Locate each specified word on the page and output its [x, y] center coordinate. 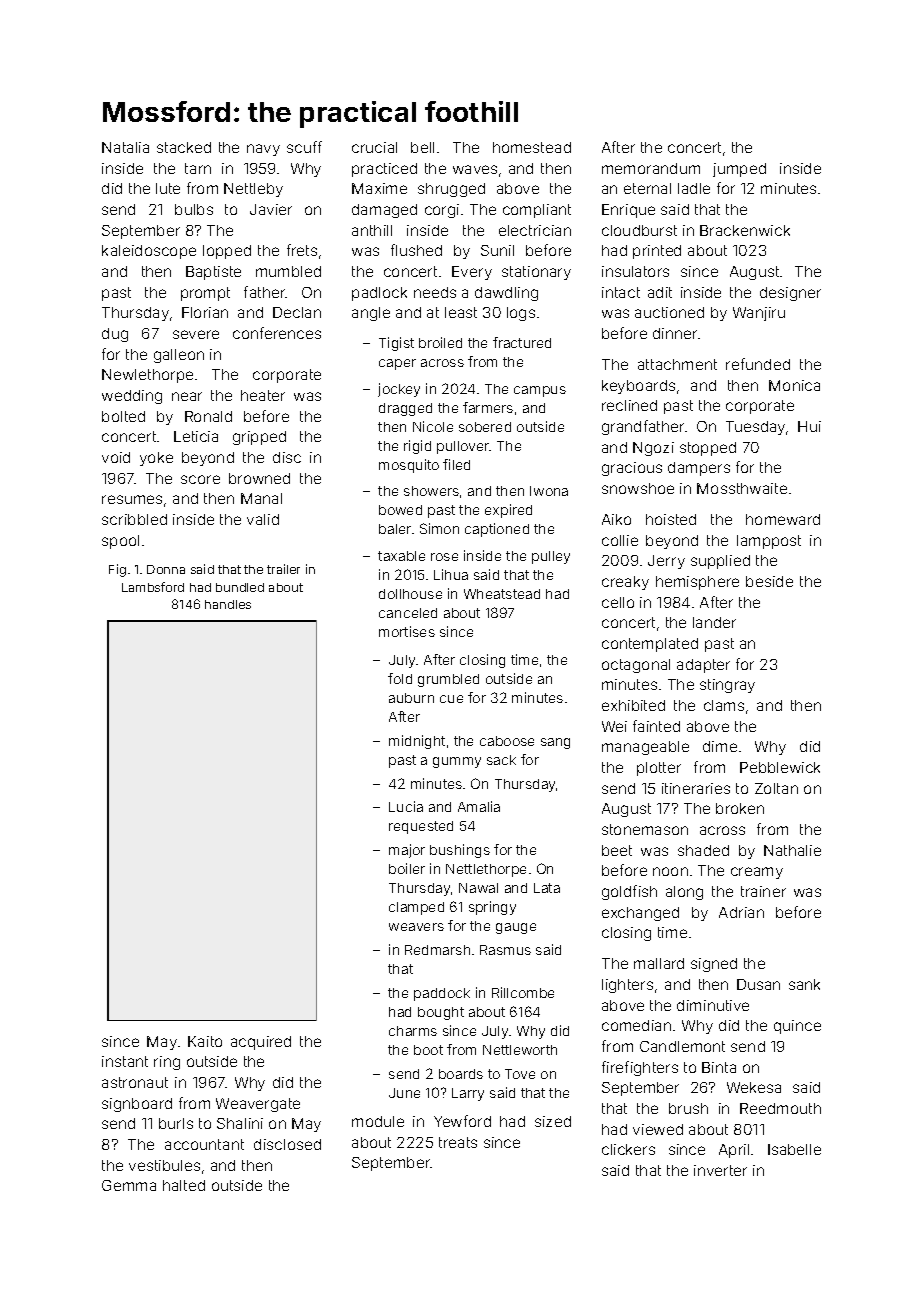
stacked [184, 147]
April [734, 1151]
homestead [532, 147]
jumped [739, 170]
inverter [720, 1170]
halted [184, 1185]
